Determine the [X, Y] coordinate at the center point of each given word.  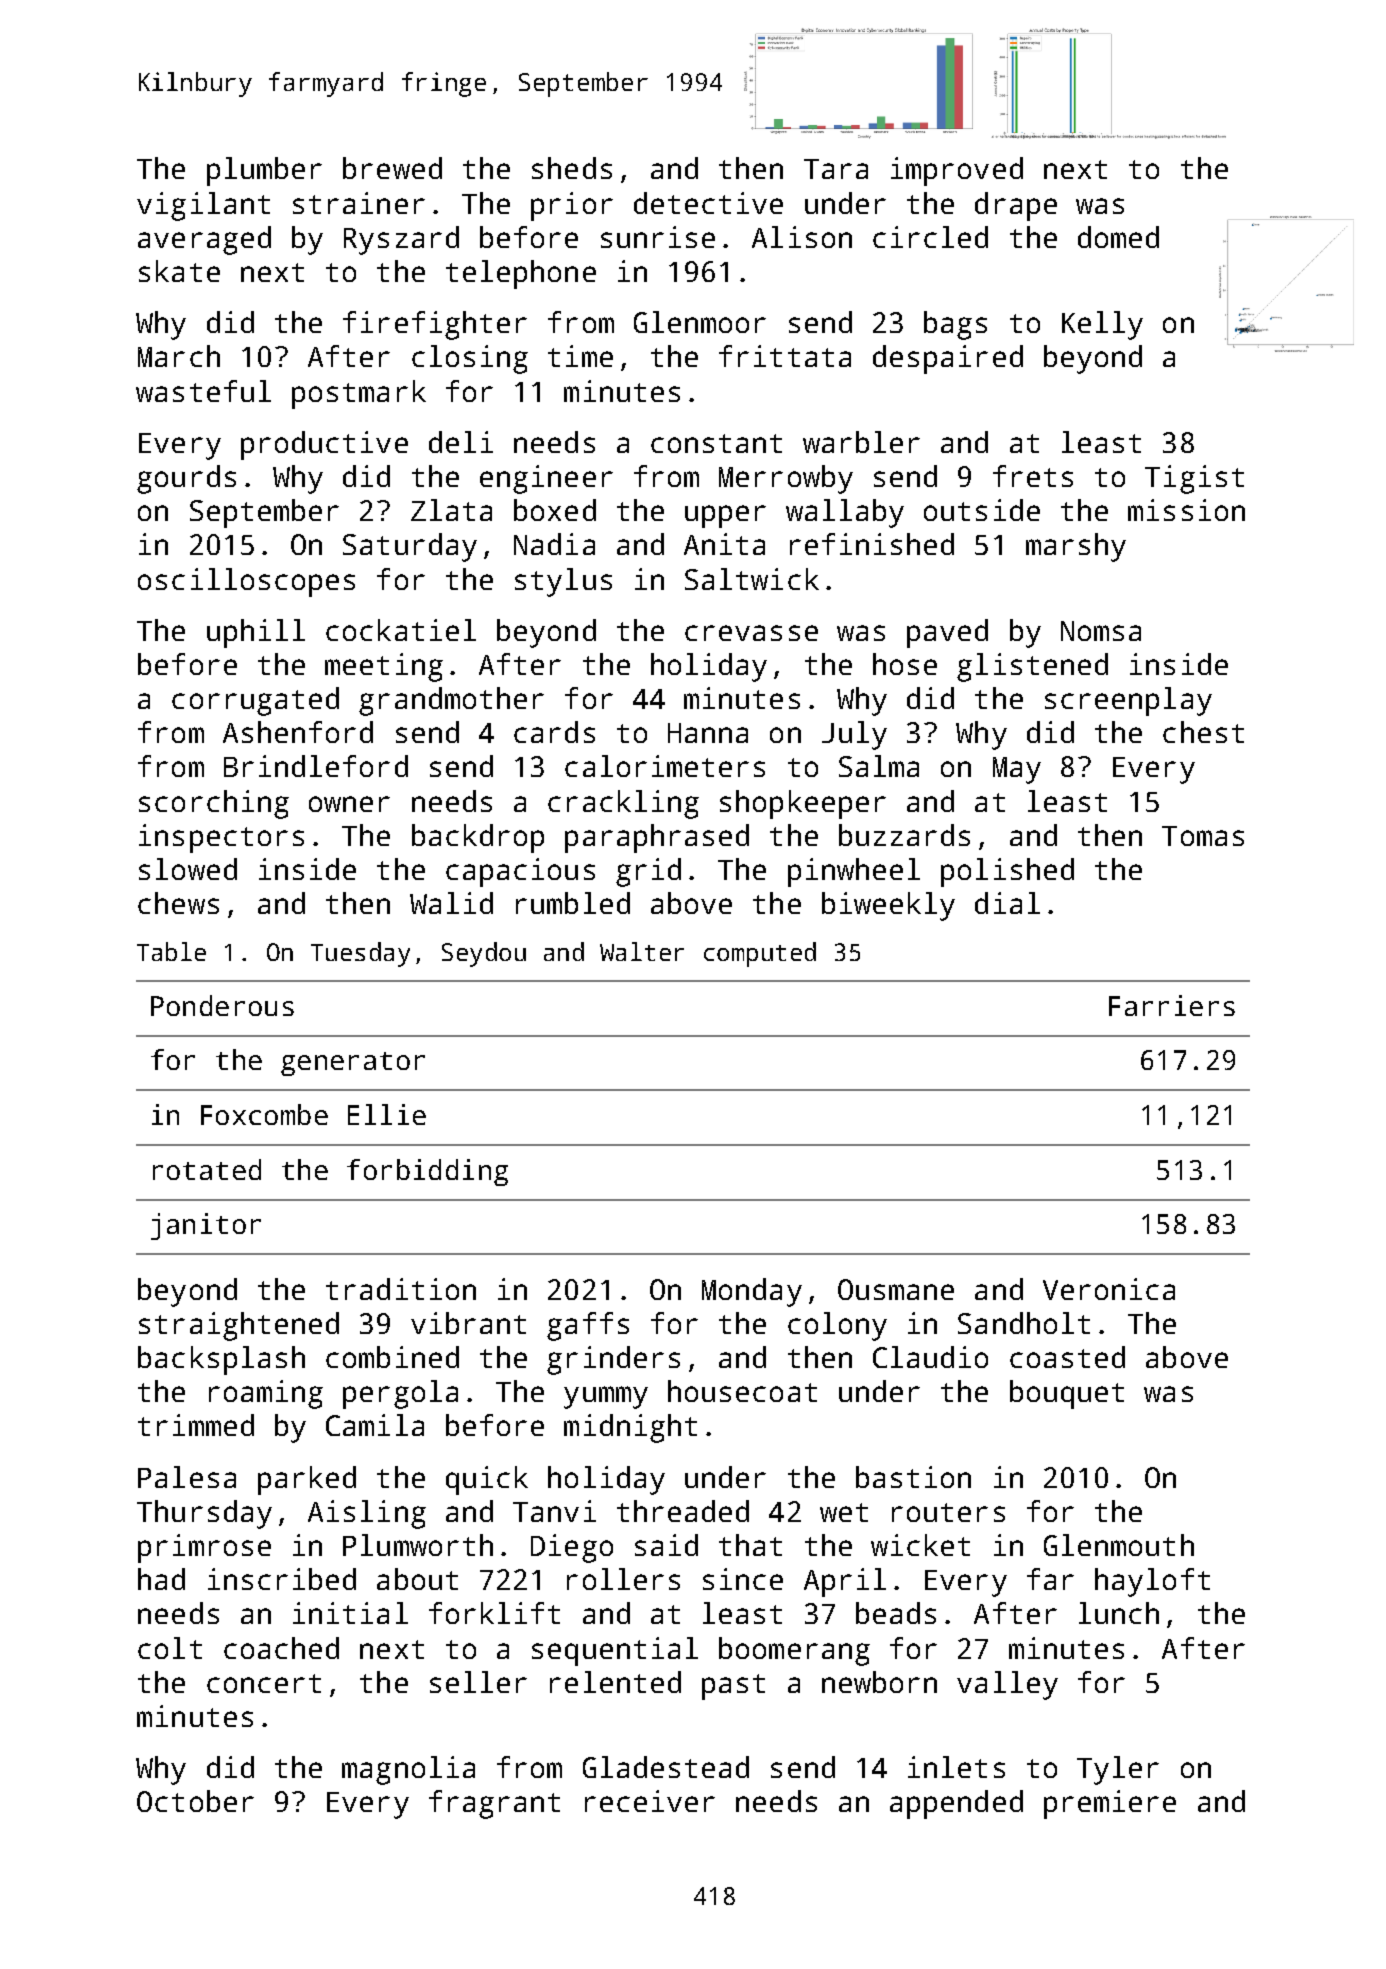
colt [170, 1648]
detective [708, 203]
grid [648, 872]
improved [957, 171]
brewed [392, 168]
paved [947, 633]
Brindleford [316, 766]
